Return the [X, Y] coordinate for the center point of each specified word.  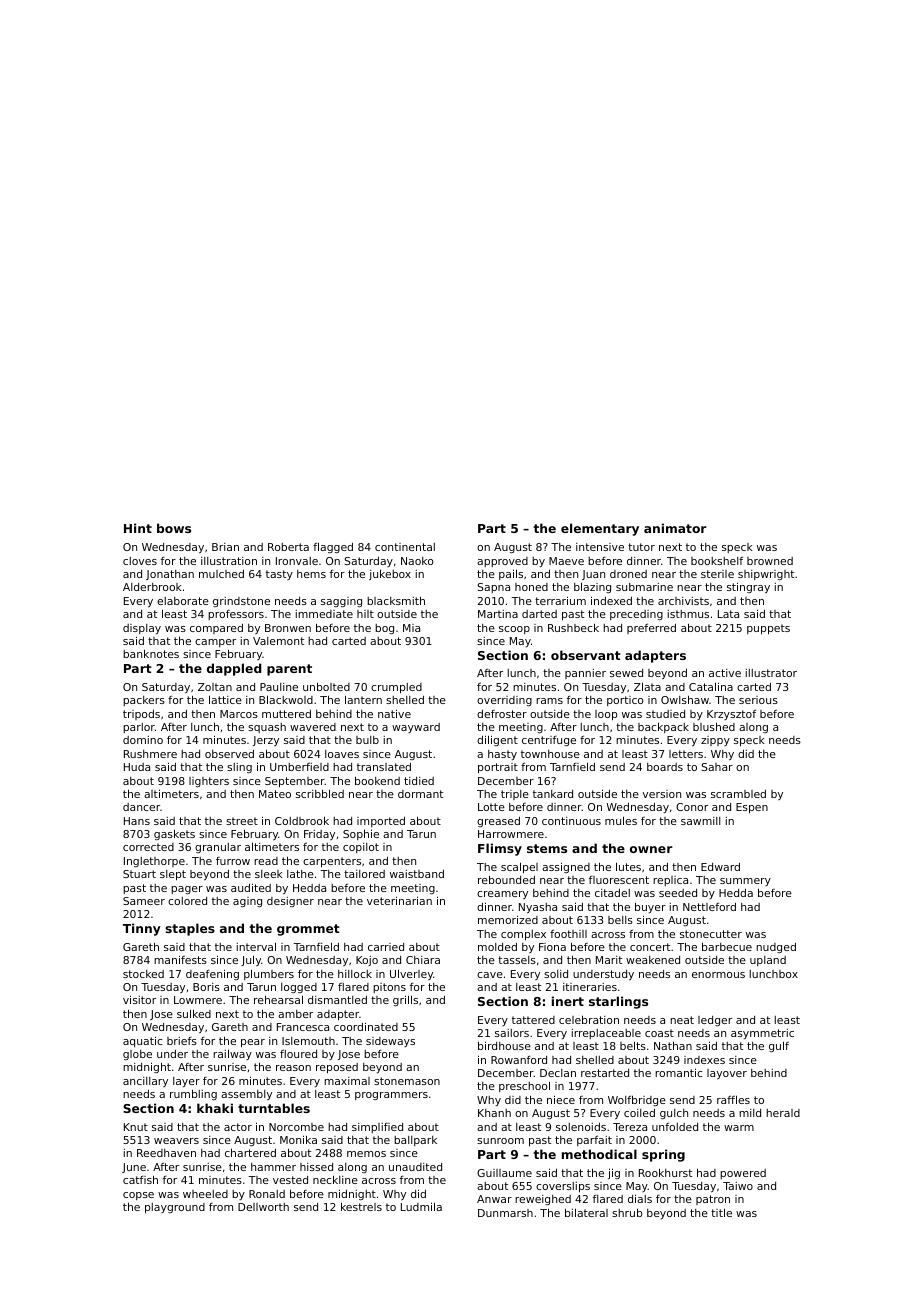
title [721, 1212]
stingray [748, 587]
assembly [246, 1095]
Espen [752, 808]
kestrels [361, 1206]
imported [381, 822]
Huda [137, 767]
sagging [341, 602]
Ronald [267, 1194]
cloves [140, 561]
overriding [504, 701]
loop [606, 715]
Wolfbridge [637, 1100]
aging [247, 902]
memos [366, 1154]
